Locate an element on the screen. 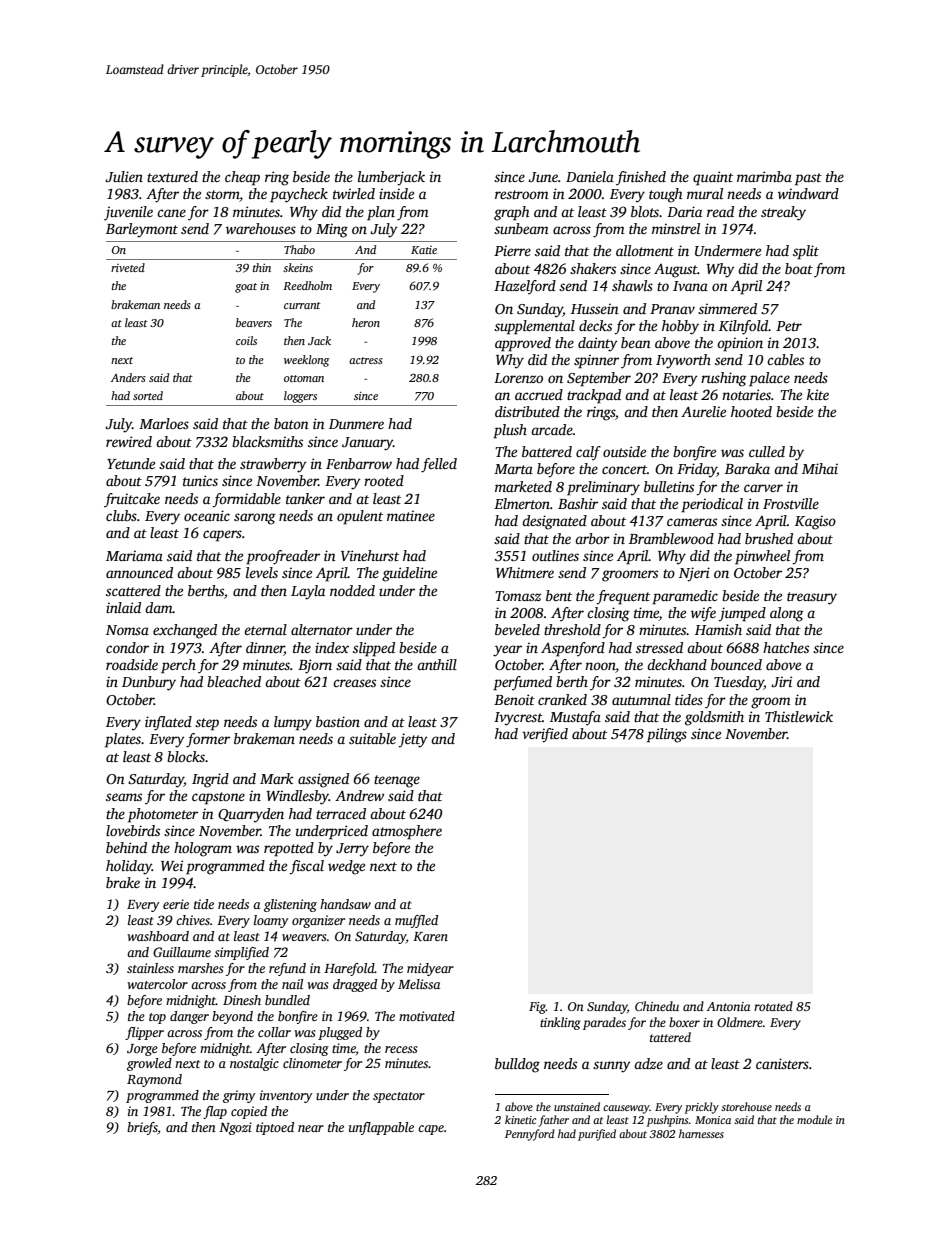 This screenshot has height=1233, width=952. cheap is located at coordinates (242, 178).
